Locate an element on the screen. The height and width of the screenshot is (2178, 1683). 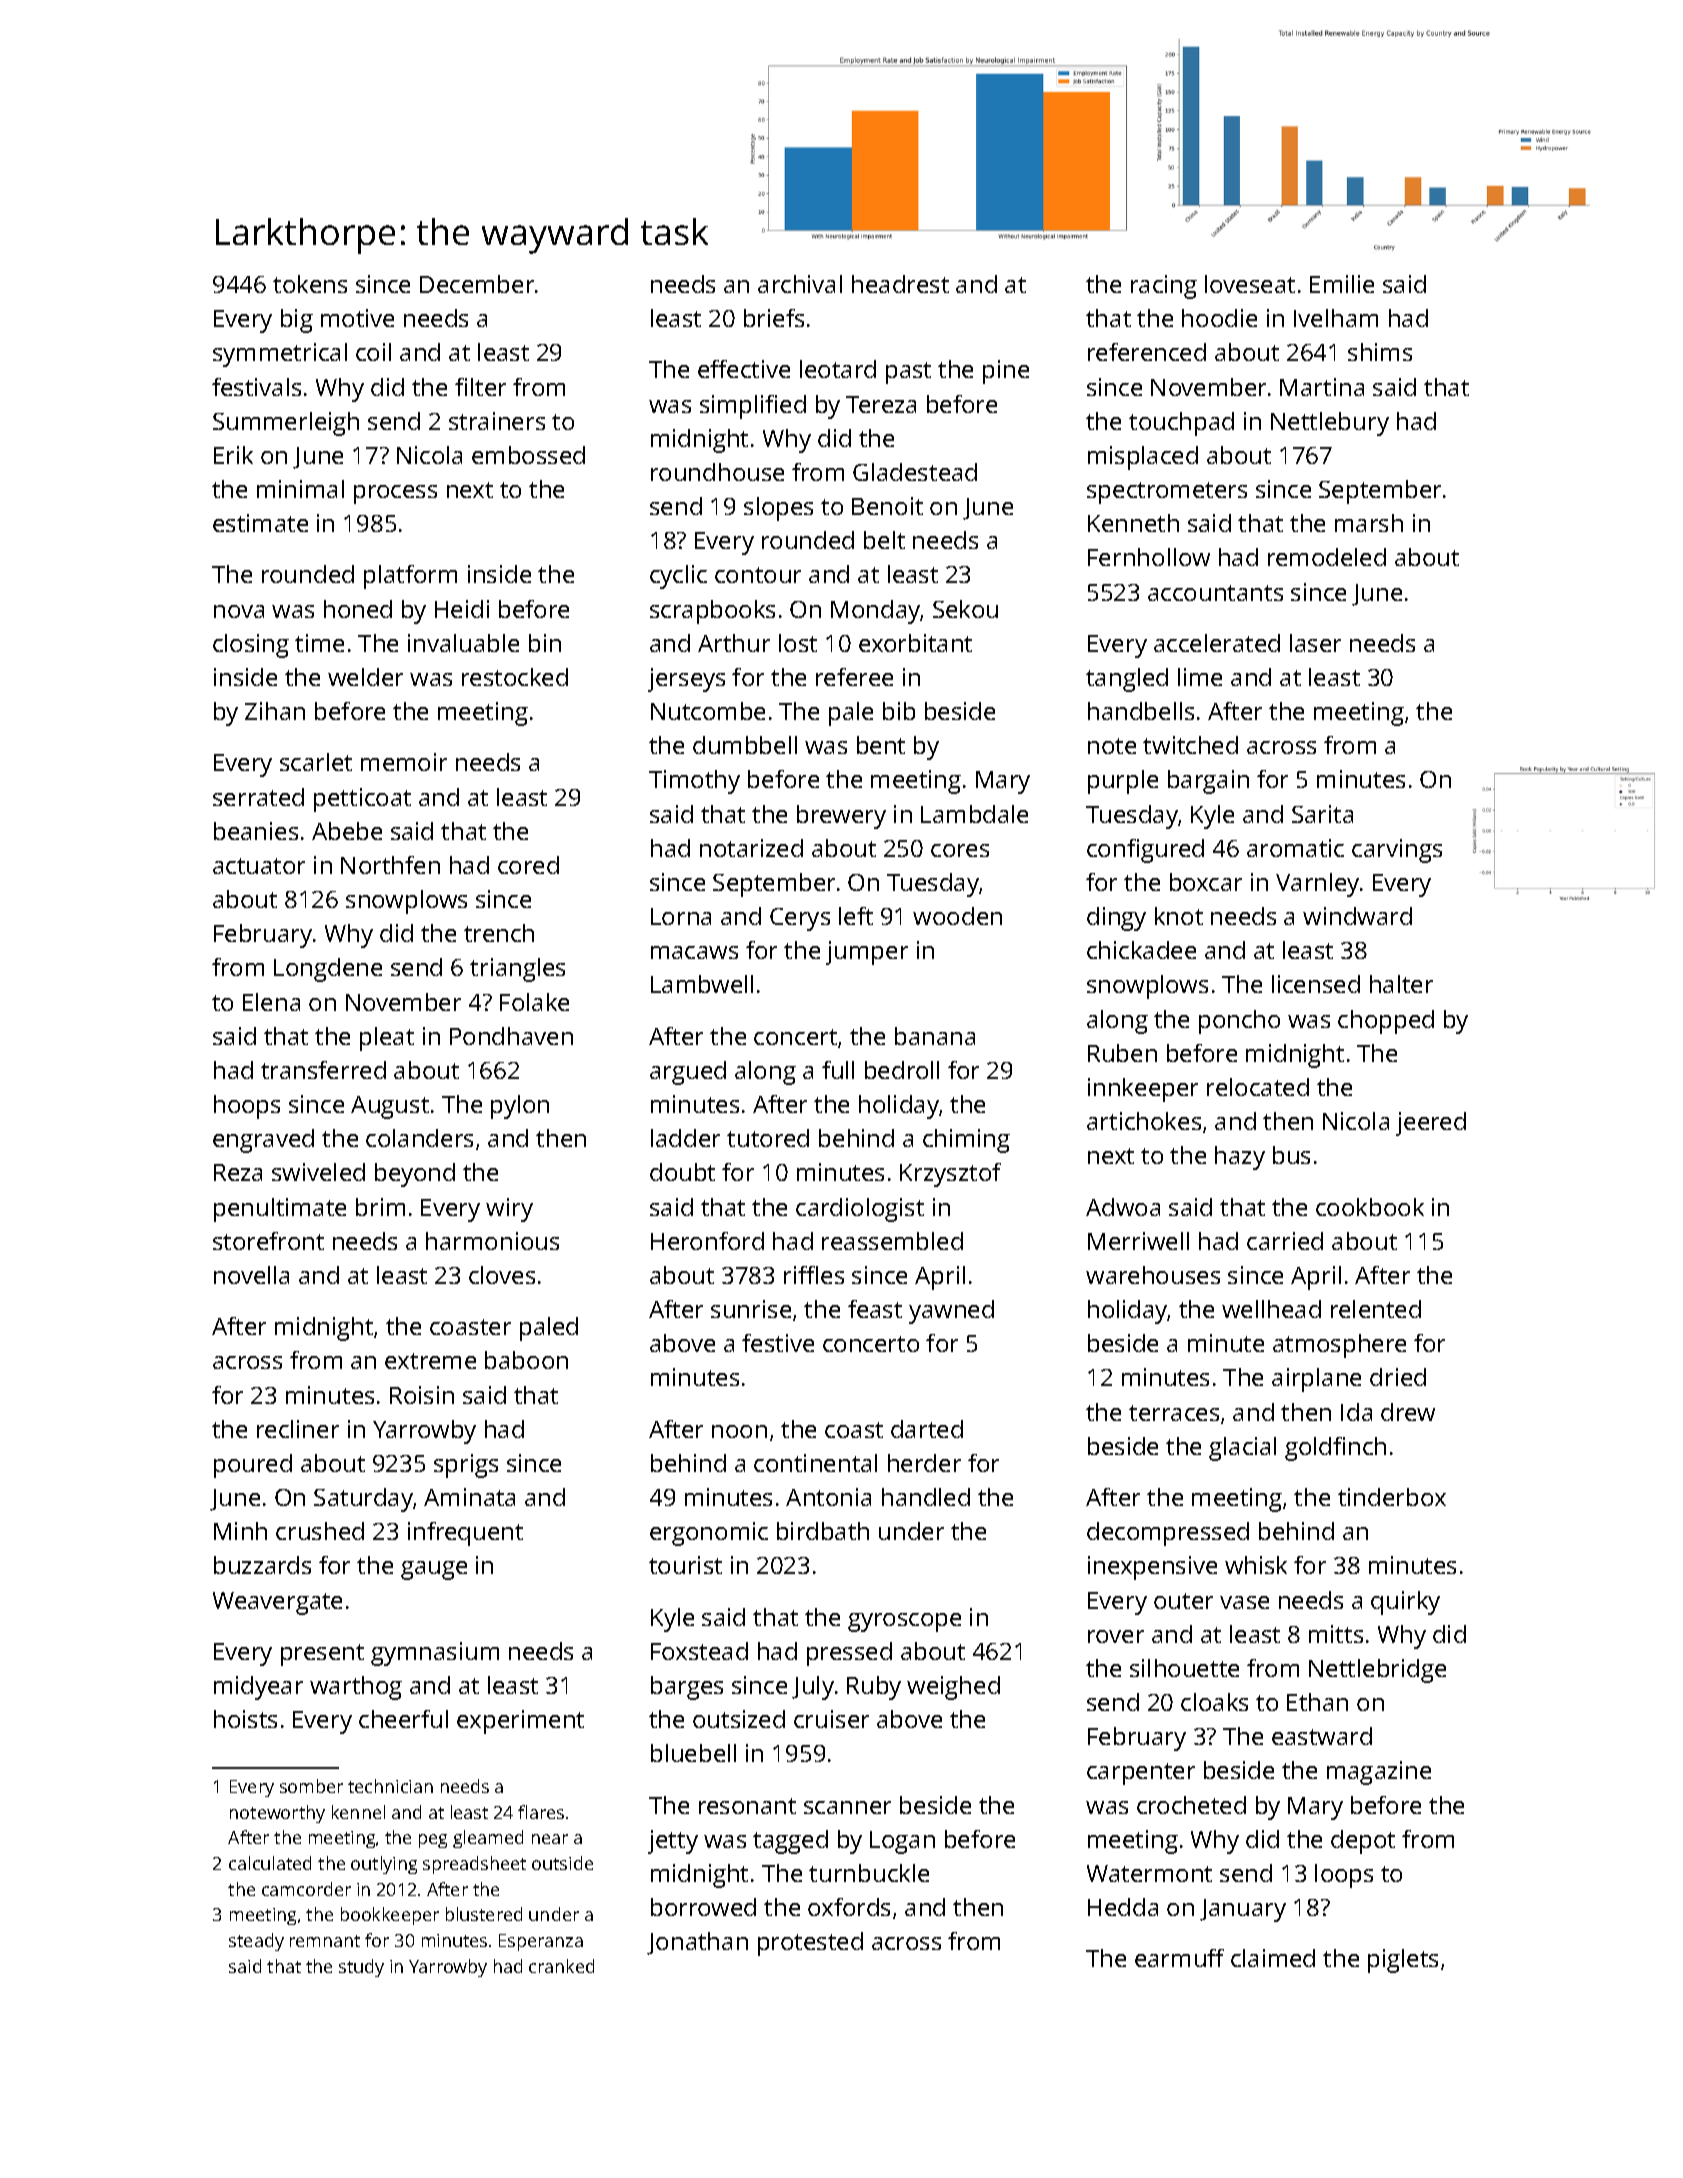
claimed is located at coordinates (1273, 1958).
